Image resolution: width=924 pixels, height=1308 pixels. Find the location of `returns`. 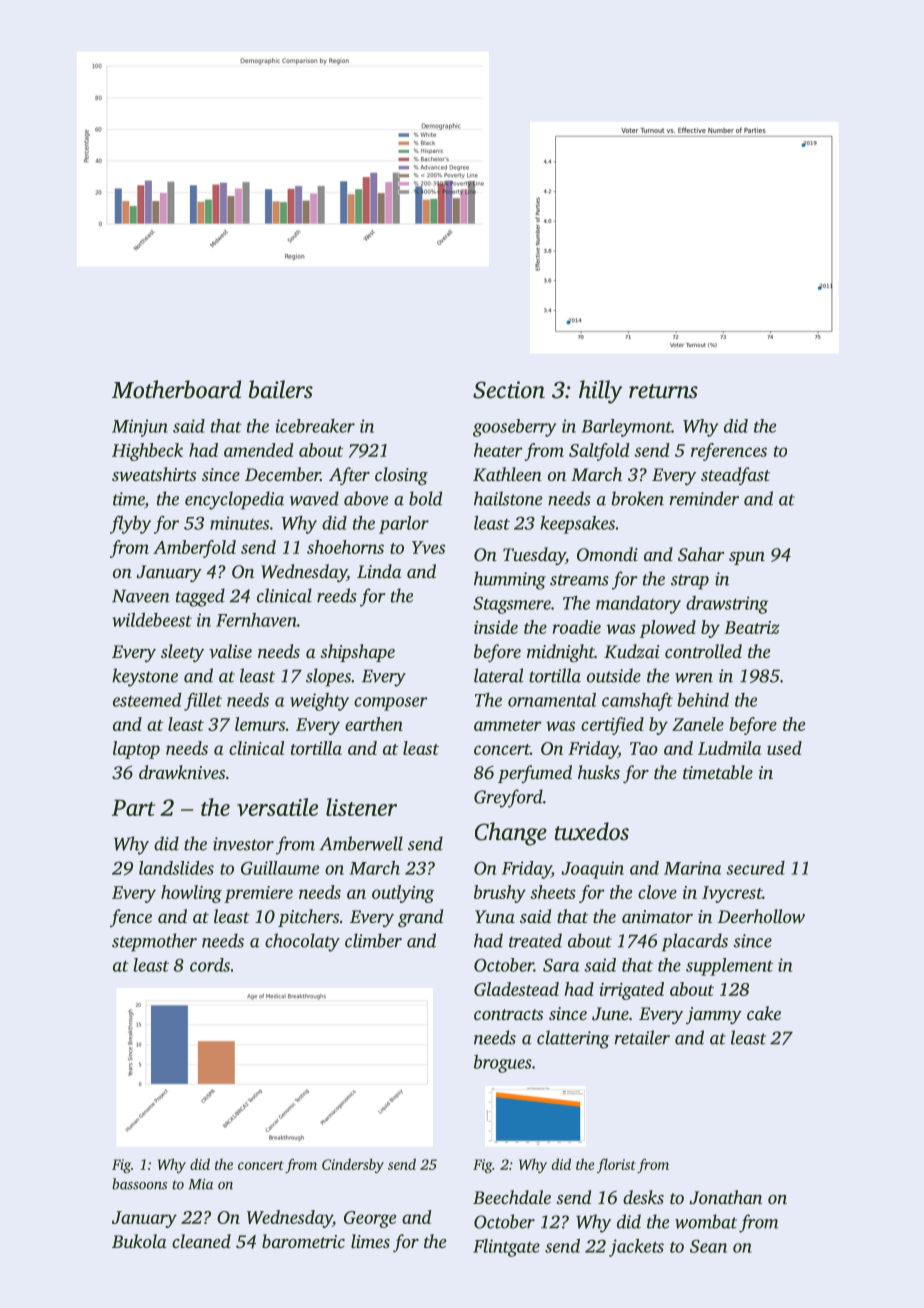

returns is located at coordinates (663, 391).
